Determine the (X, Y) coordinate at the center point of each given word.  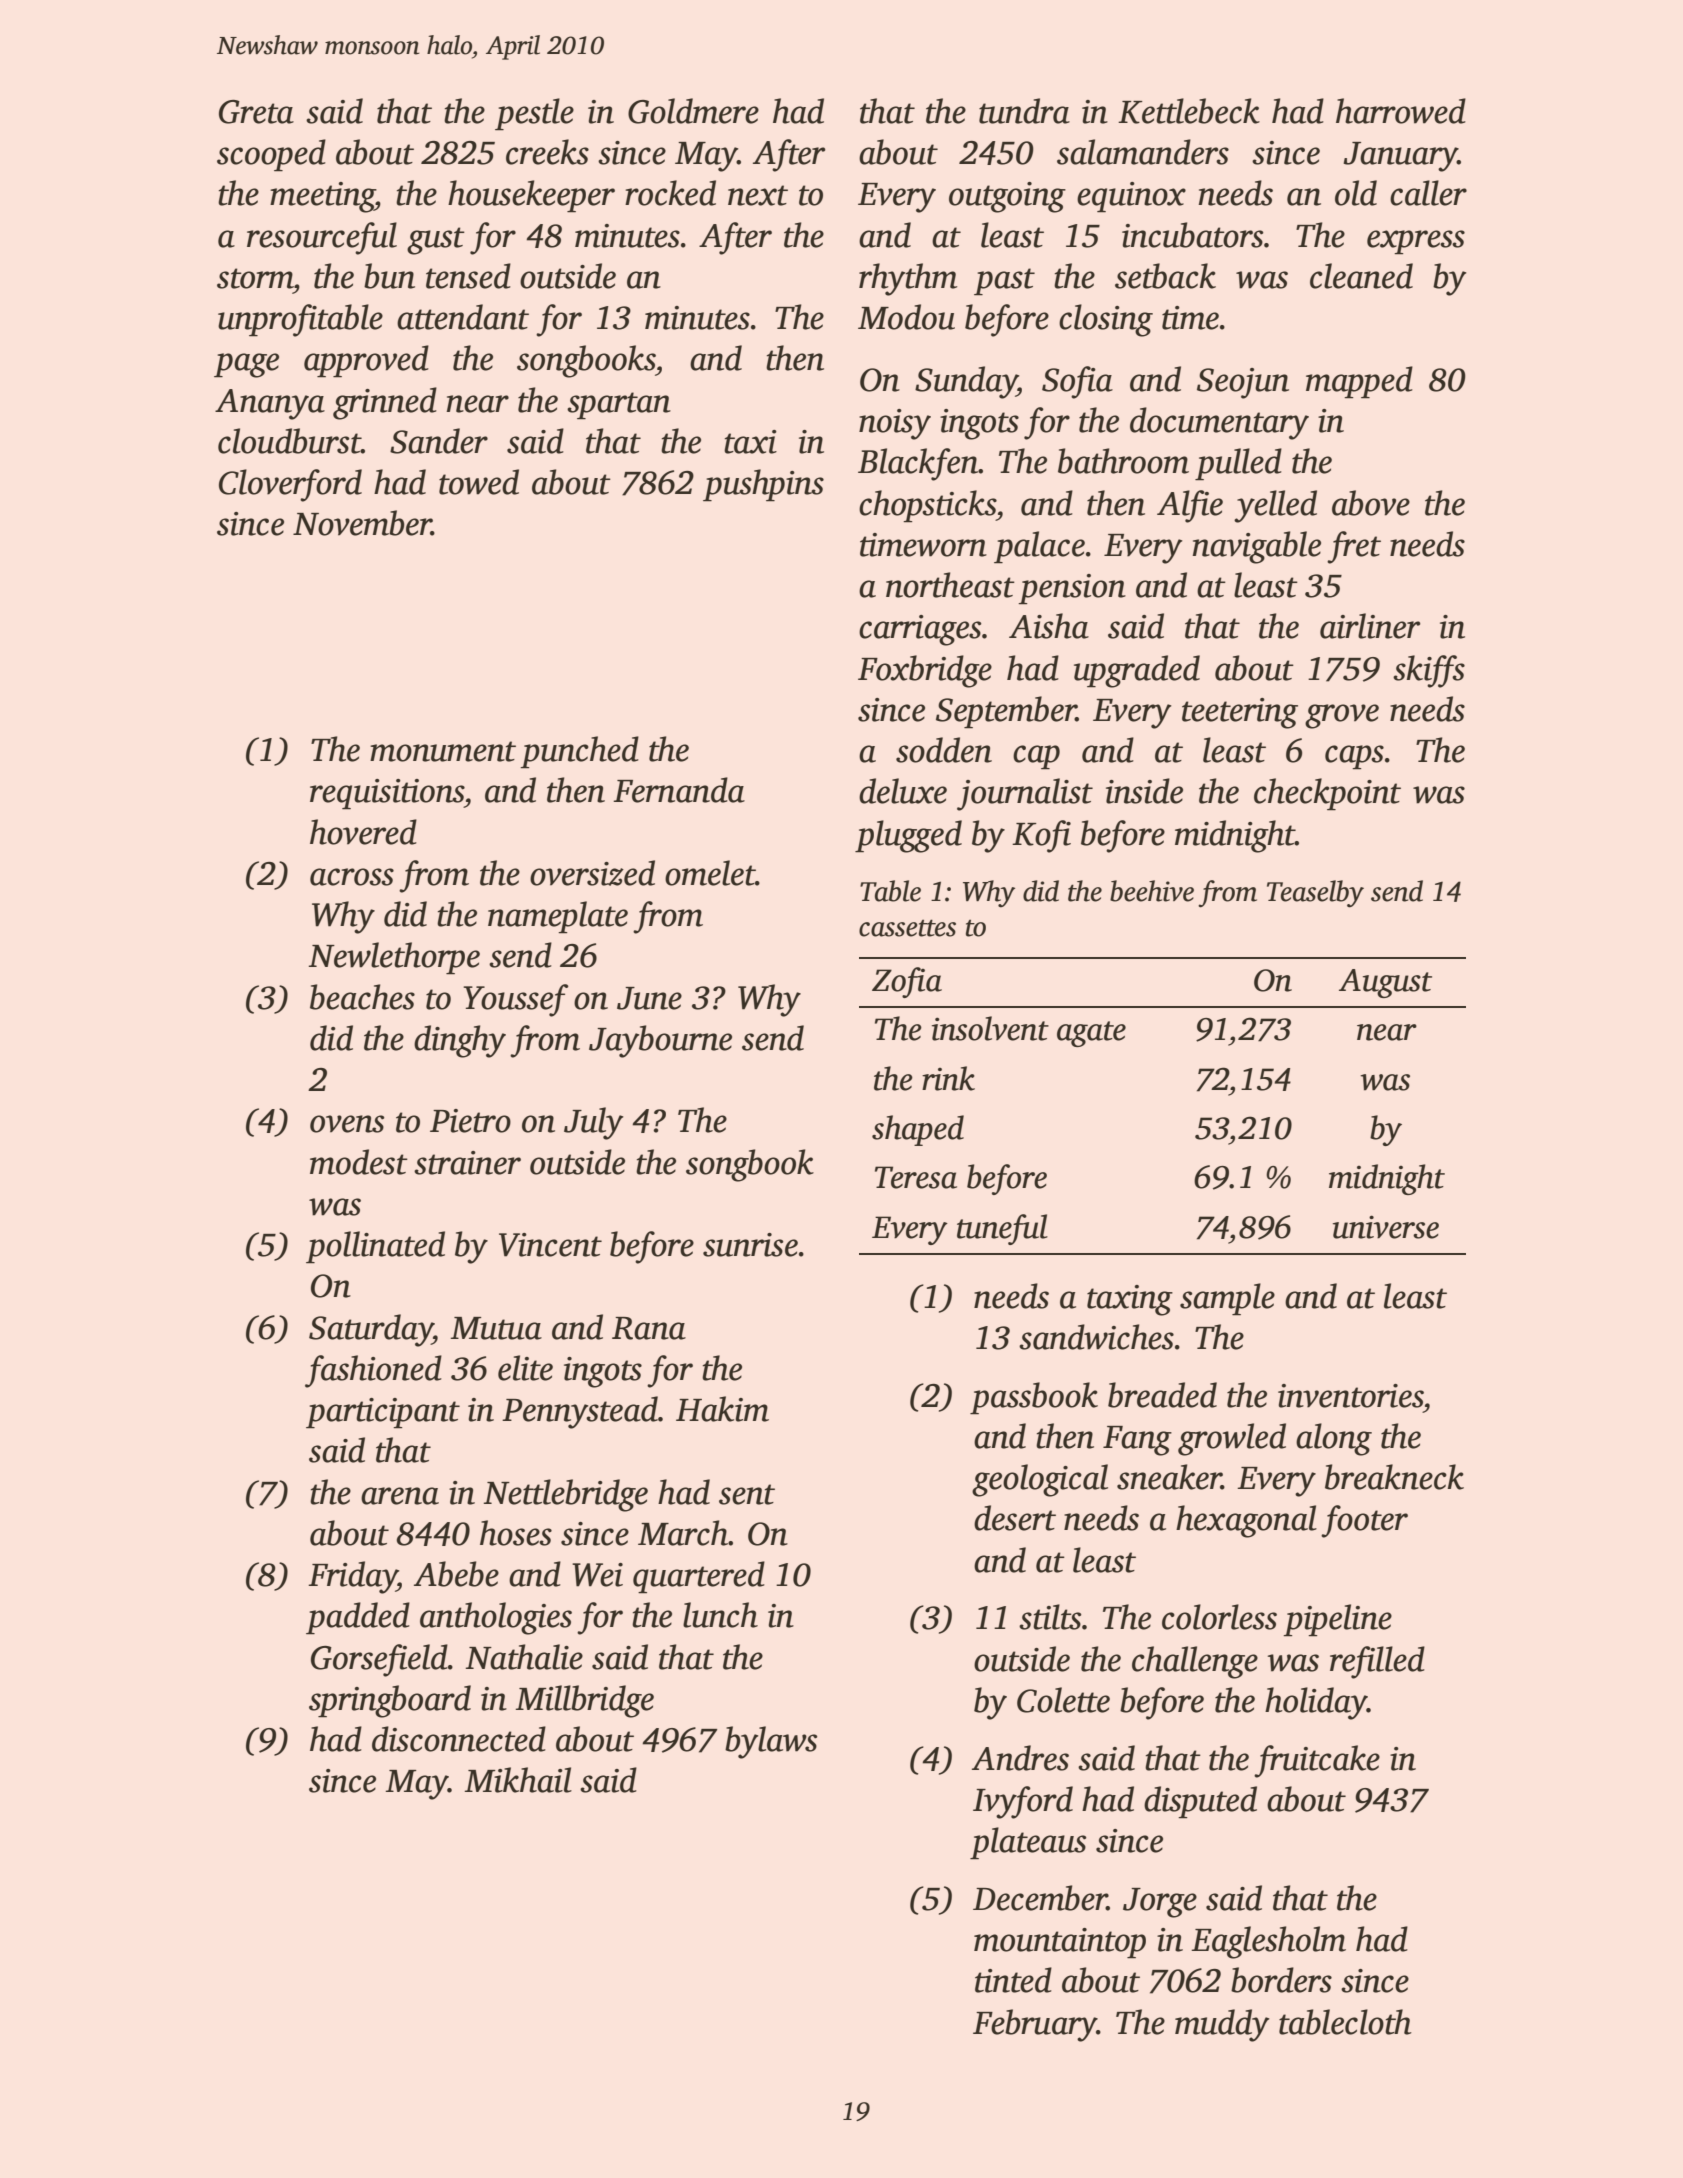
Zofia (907, 982)
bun (389, 276)
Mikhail (518, 1780)
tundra (1024, 111)
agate (1091, 1034)
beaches (362, 997)
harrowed (1401, 111)
